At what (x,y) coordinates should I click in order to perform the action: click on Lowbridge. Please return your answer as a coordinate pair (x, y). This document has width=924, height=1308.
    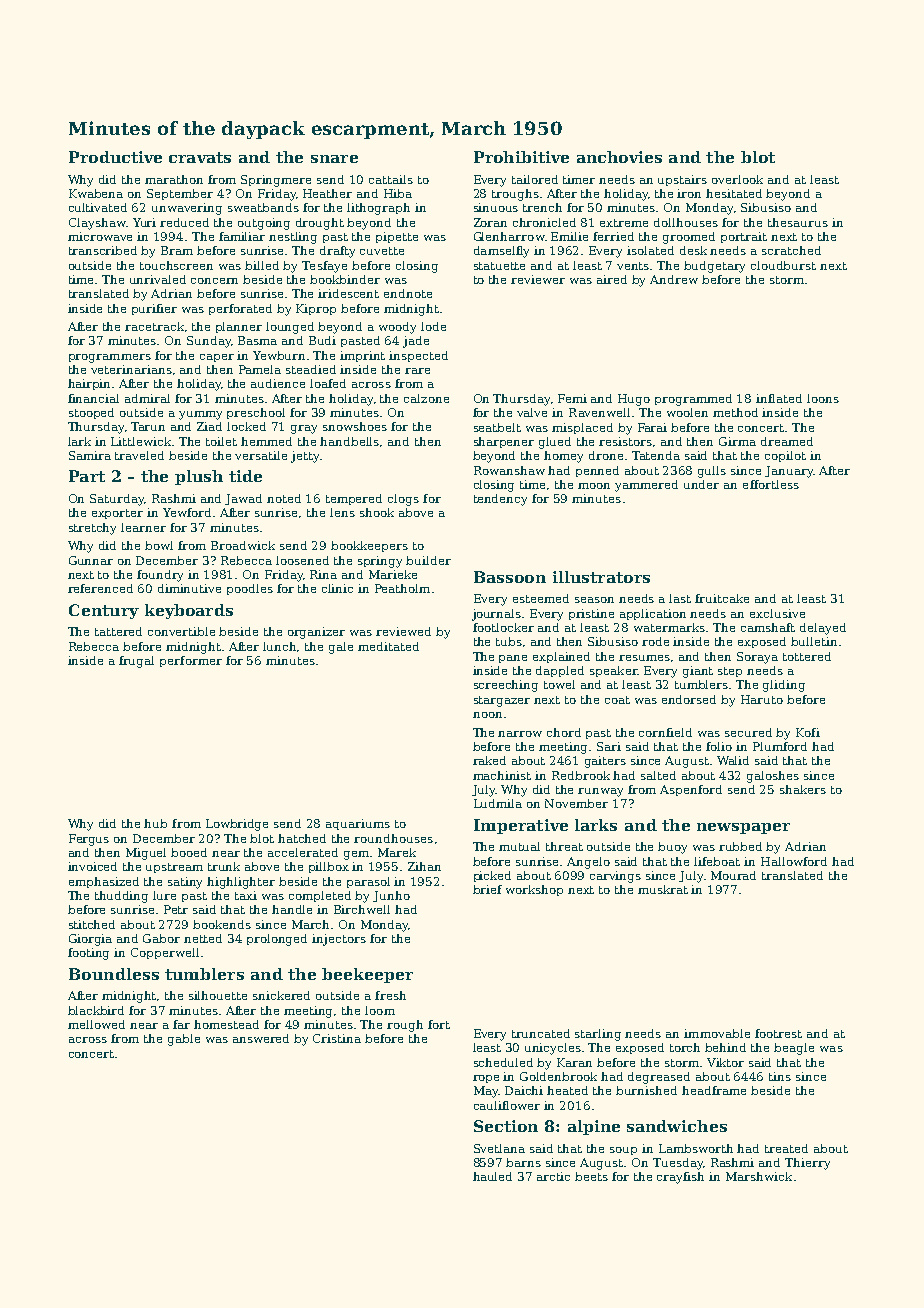
    Looking at the image, I should click on (237, 825).
